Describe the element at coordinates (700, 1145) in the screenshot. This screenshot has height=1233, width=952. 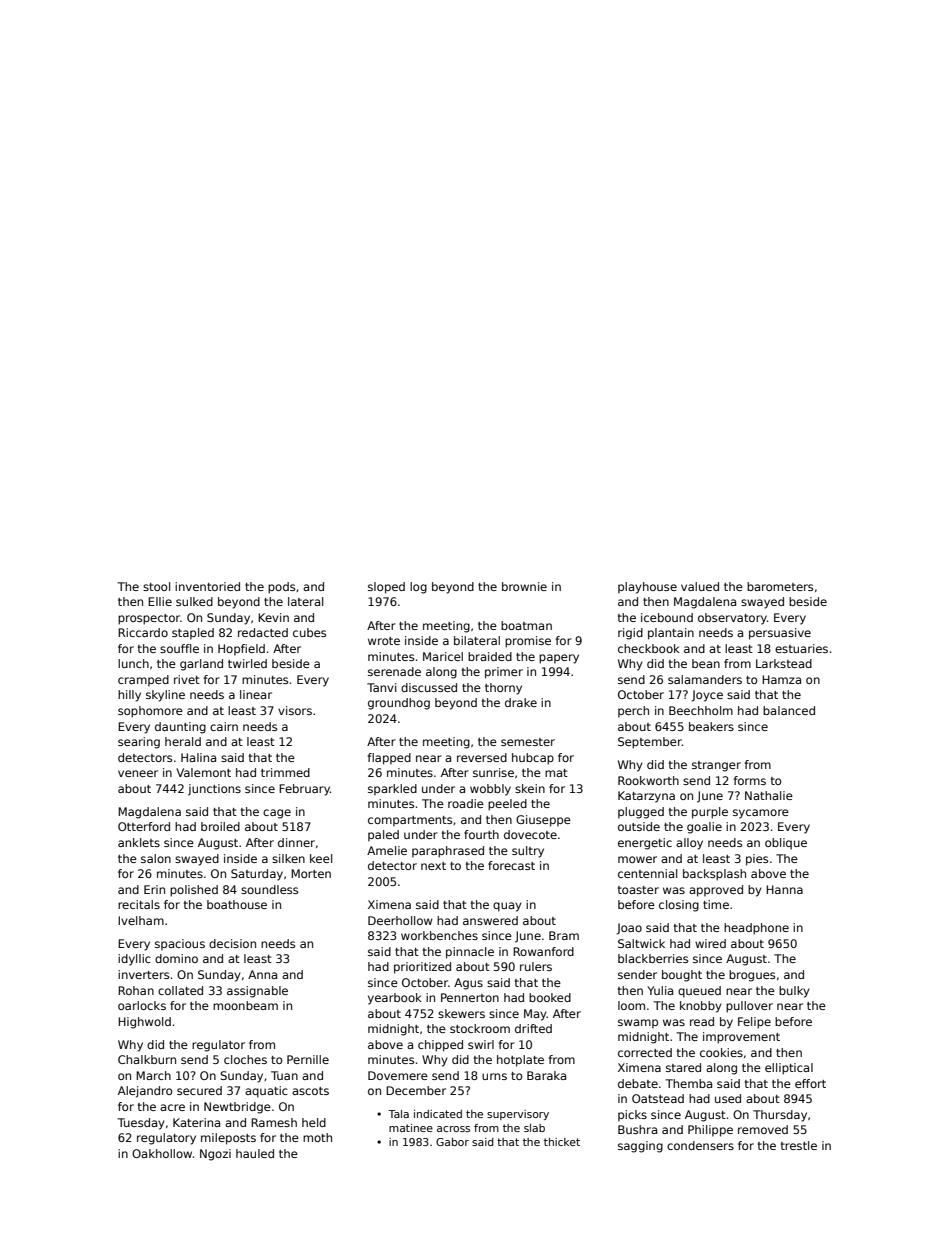
I see `condensers` at that location.
